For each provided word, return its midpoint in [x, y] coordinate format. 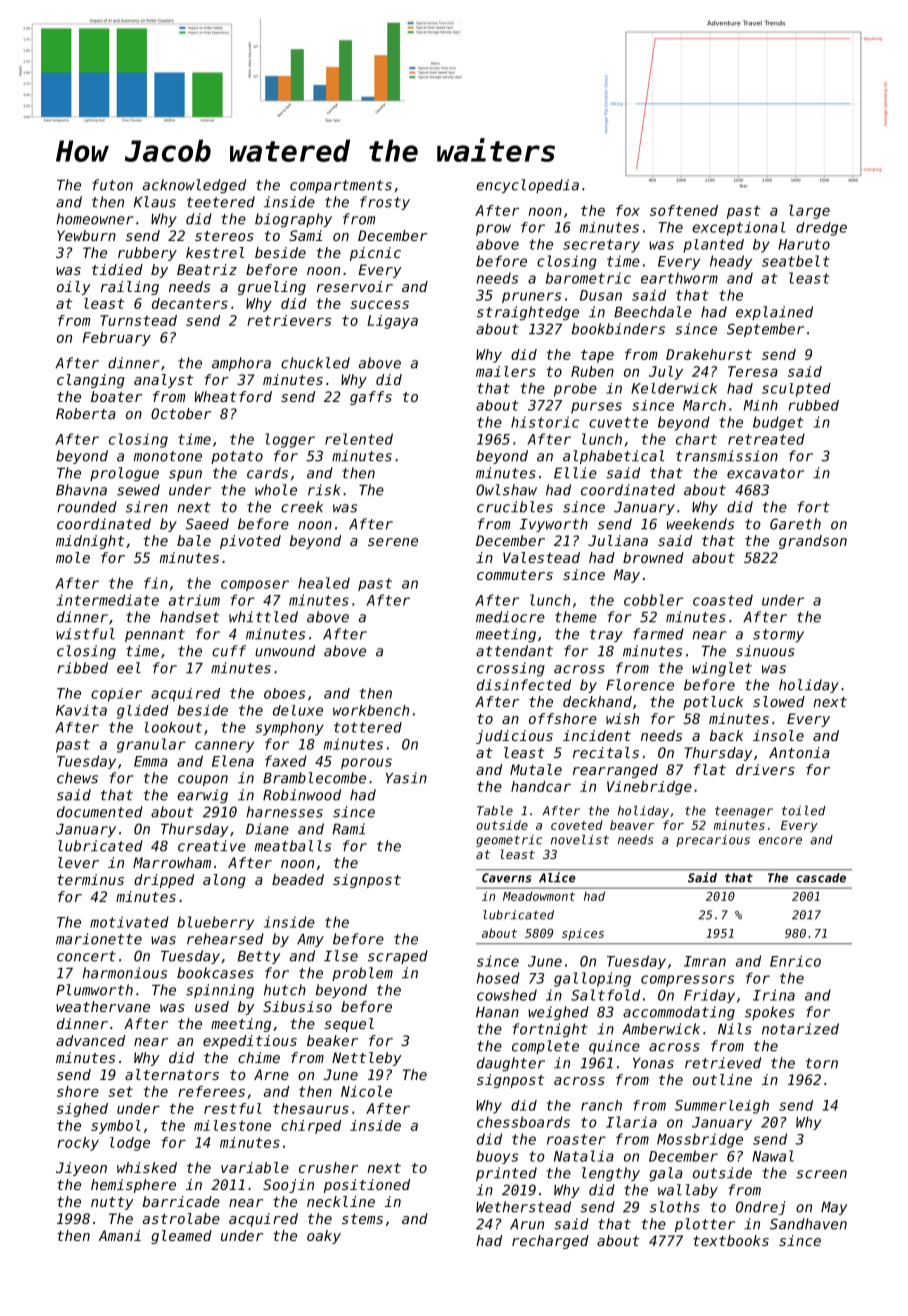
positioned [367, 1186]
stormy [778, 635]
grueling [272, 288]
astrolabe [181, 1218]
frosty [385, 203]
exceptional [738, 229]
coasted [723, 600]
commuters [515, 575]
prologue [124, 474]
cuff [229, 651]
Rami [348, 829]
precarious [713, 841]
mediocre [510, 617]
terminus [90, 879]
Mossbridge [700, 1140]
